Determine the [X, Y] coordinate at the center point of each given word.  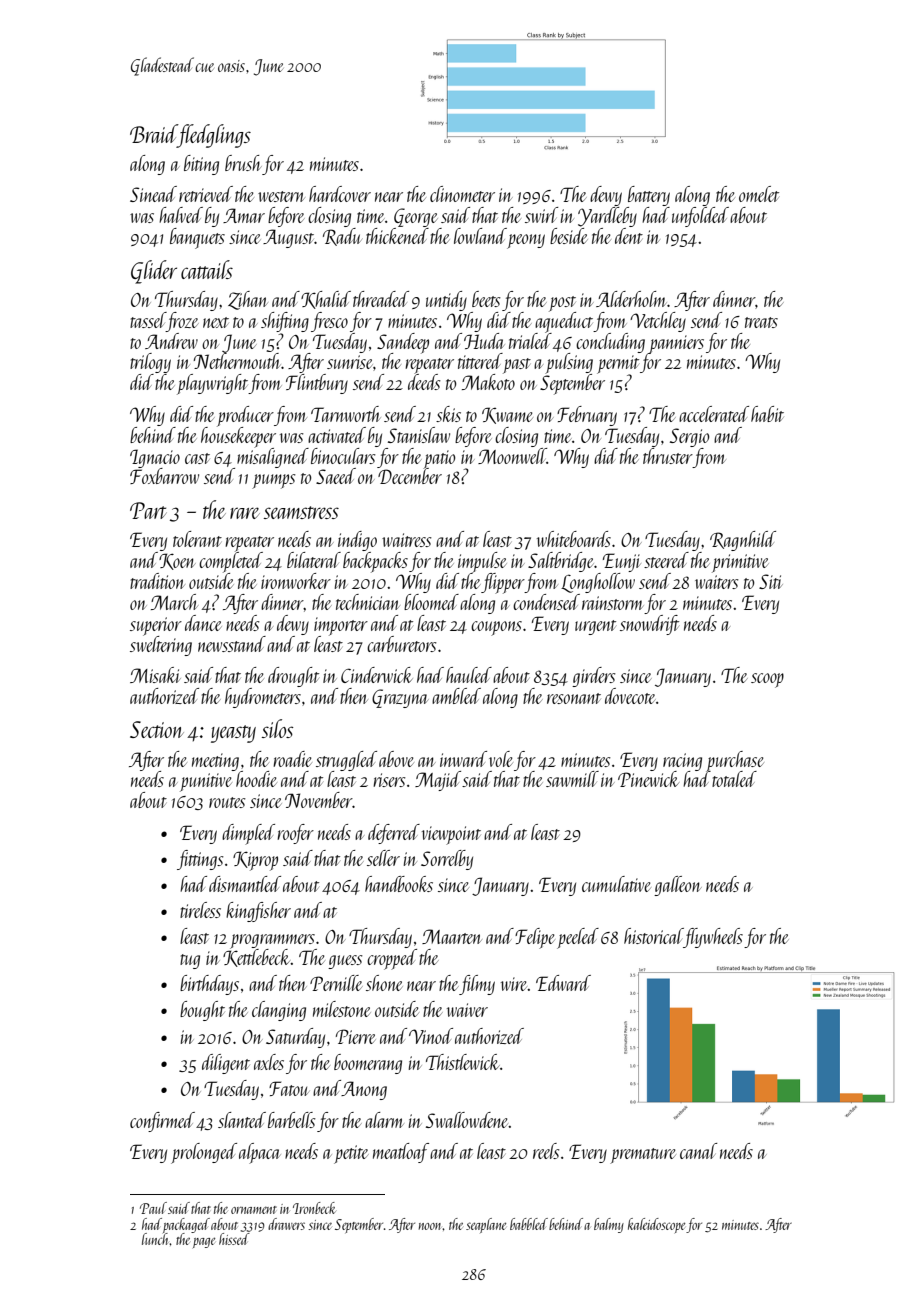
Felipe [535, 938]
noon [431, 1226]
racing [682, 762]
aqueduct [564, 322]
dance [203, 623]
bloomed [431, 602]
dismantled [245, 884]
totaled [734, 779]
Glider [154, 272]
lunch [156, 1239]
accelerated [714, 414]
